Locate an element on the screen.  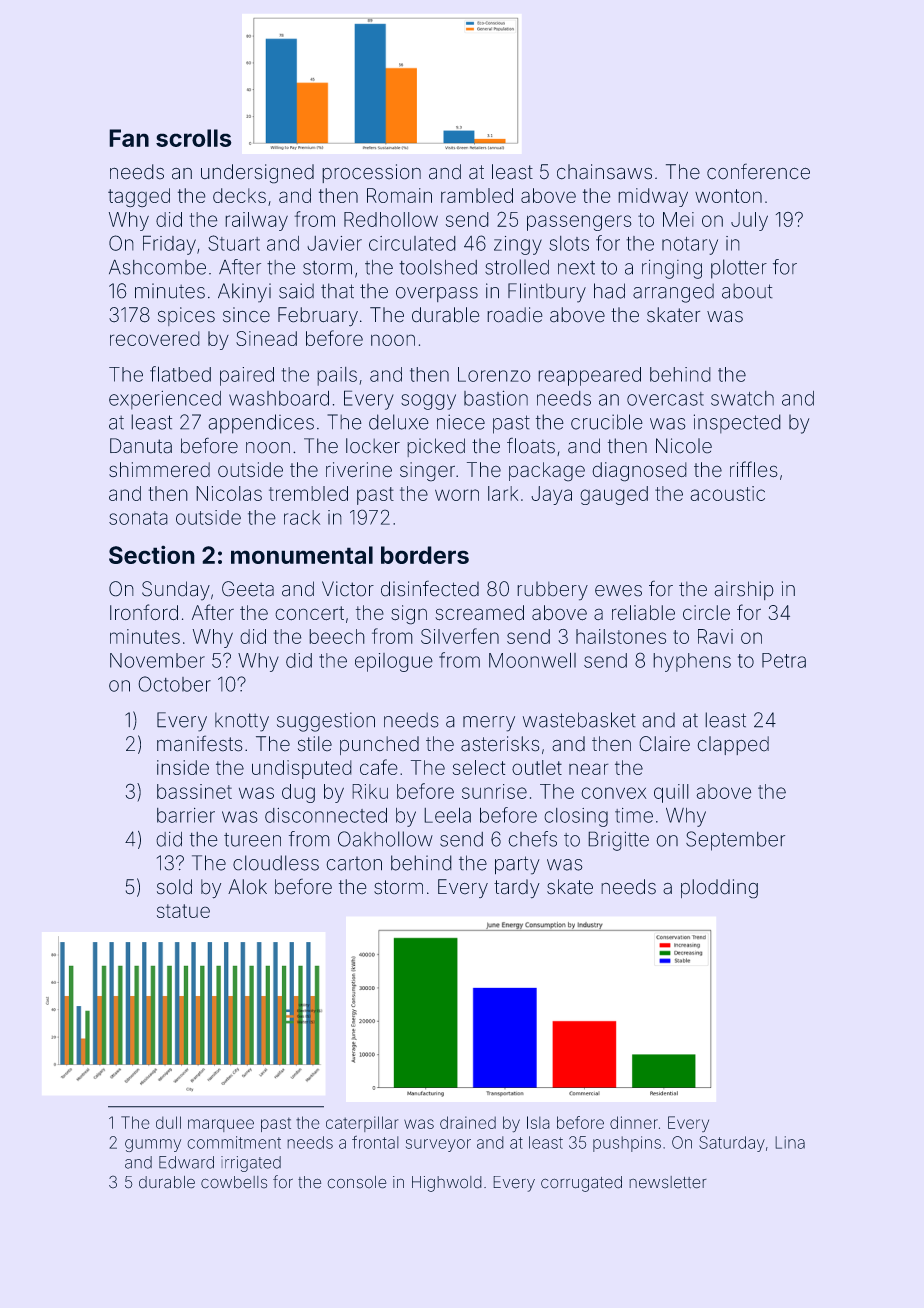
Victor is located at coordinates (348, 589).
